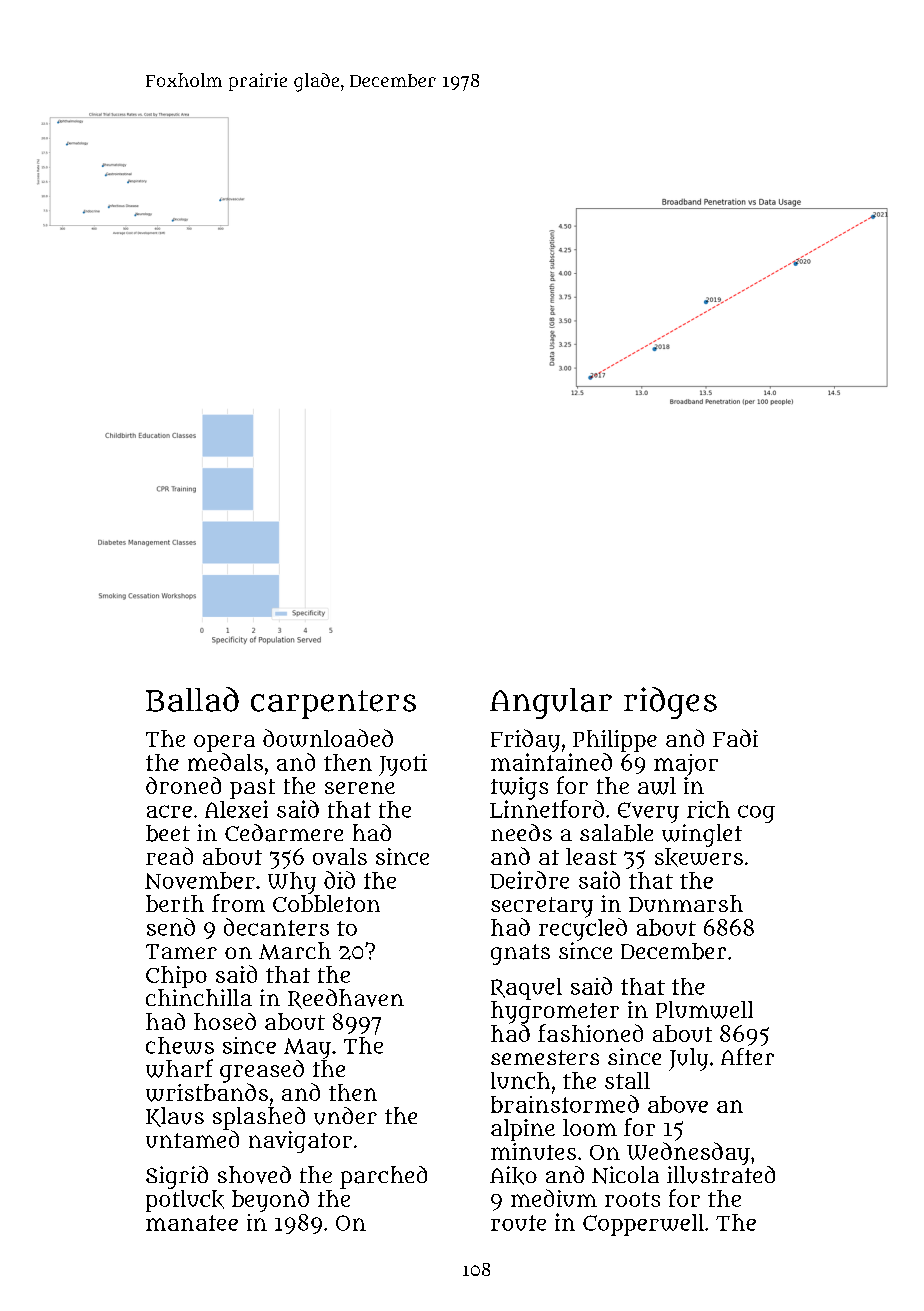  I want to click on carpenters, so click(333, 704).
